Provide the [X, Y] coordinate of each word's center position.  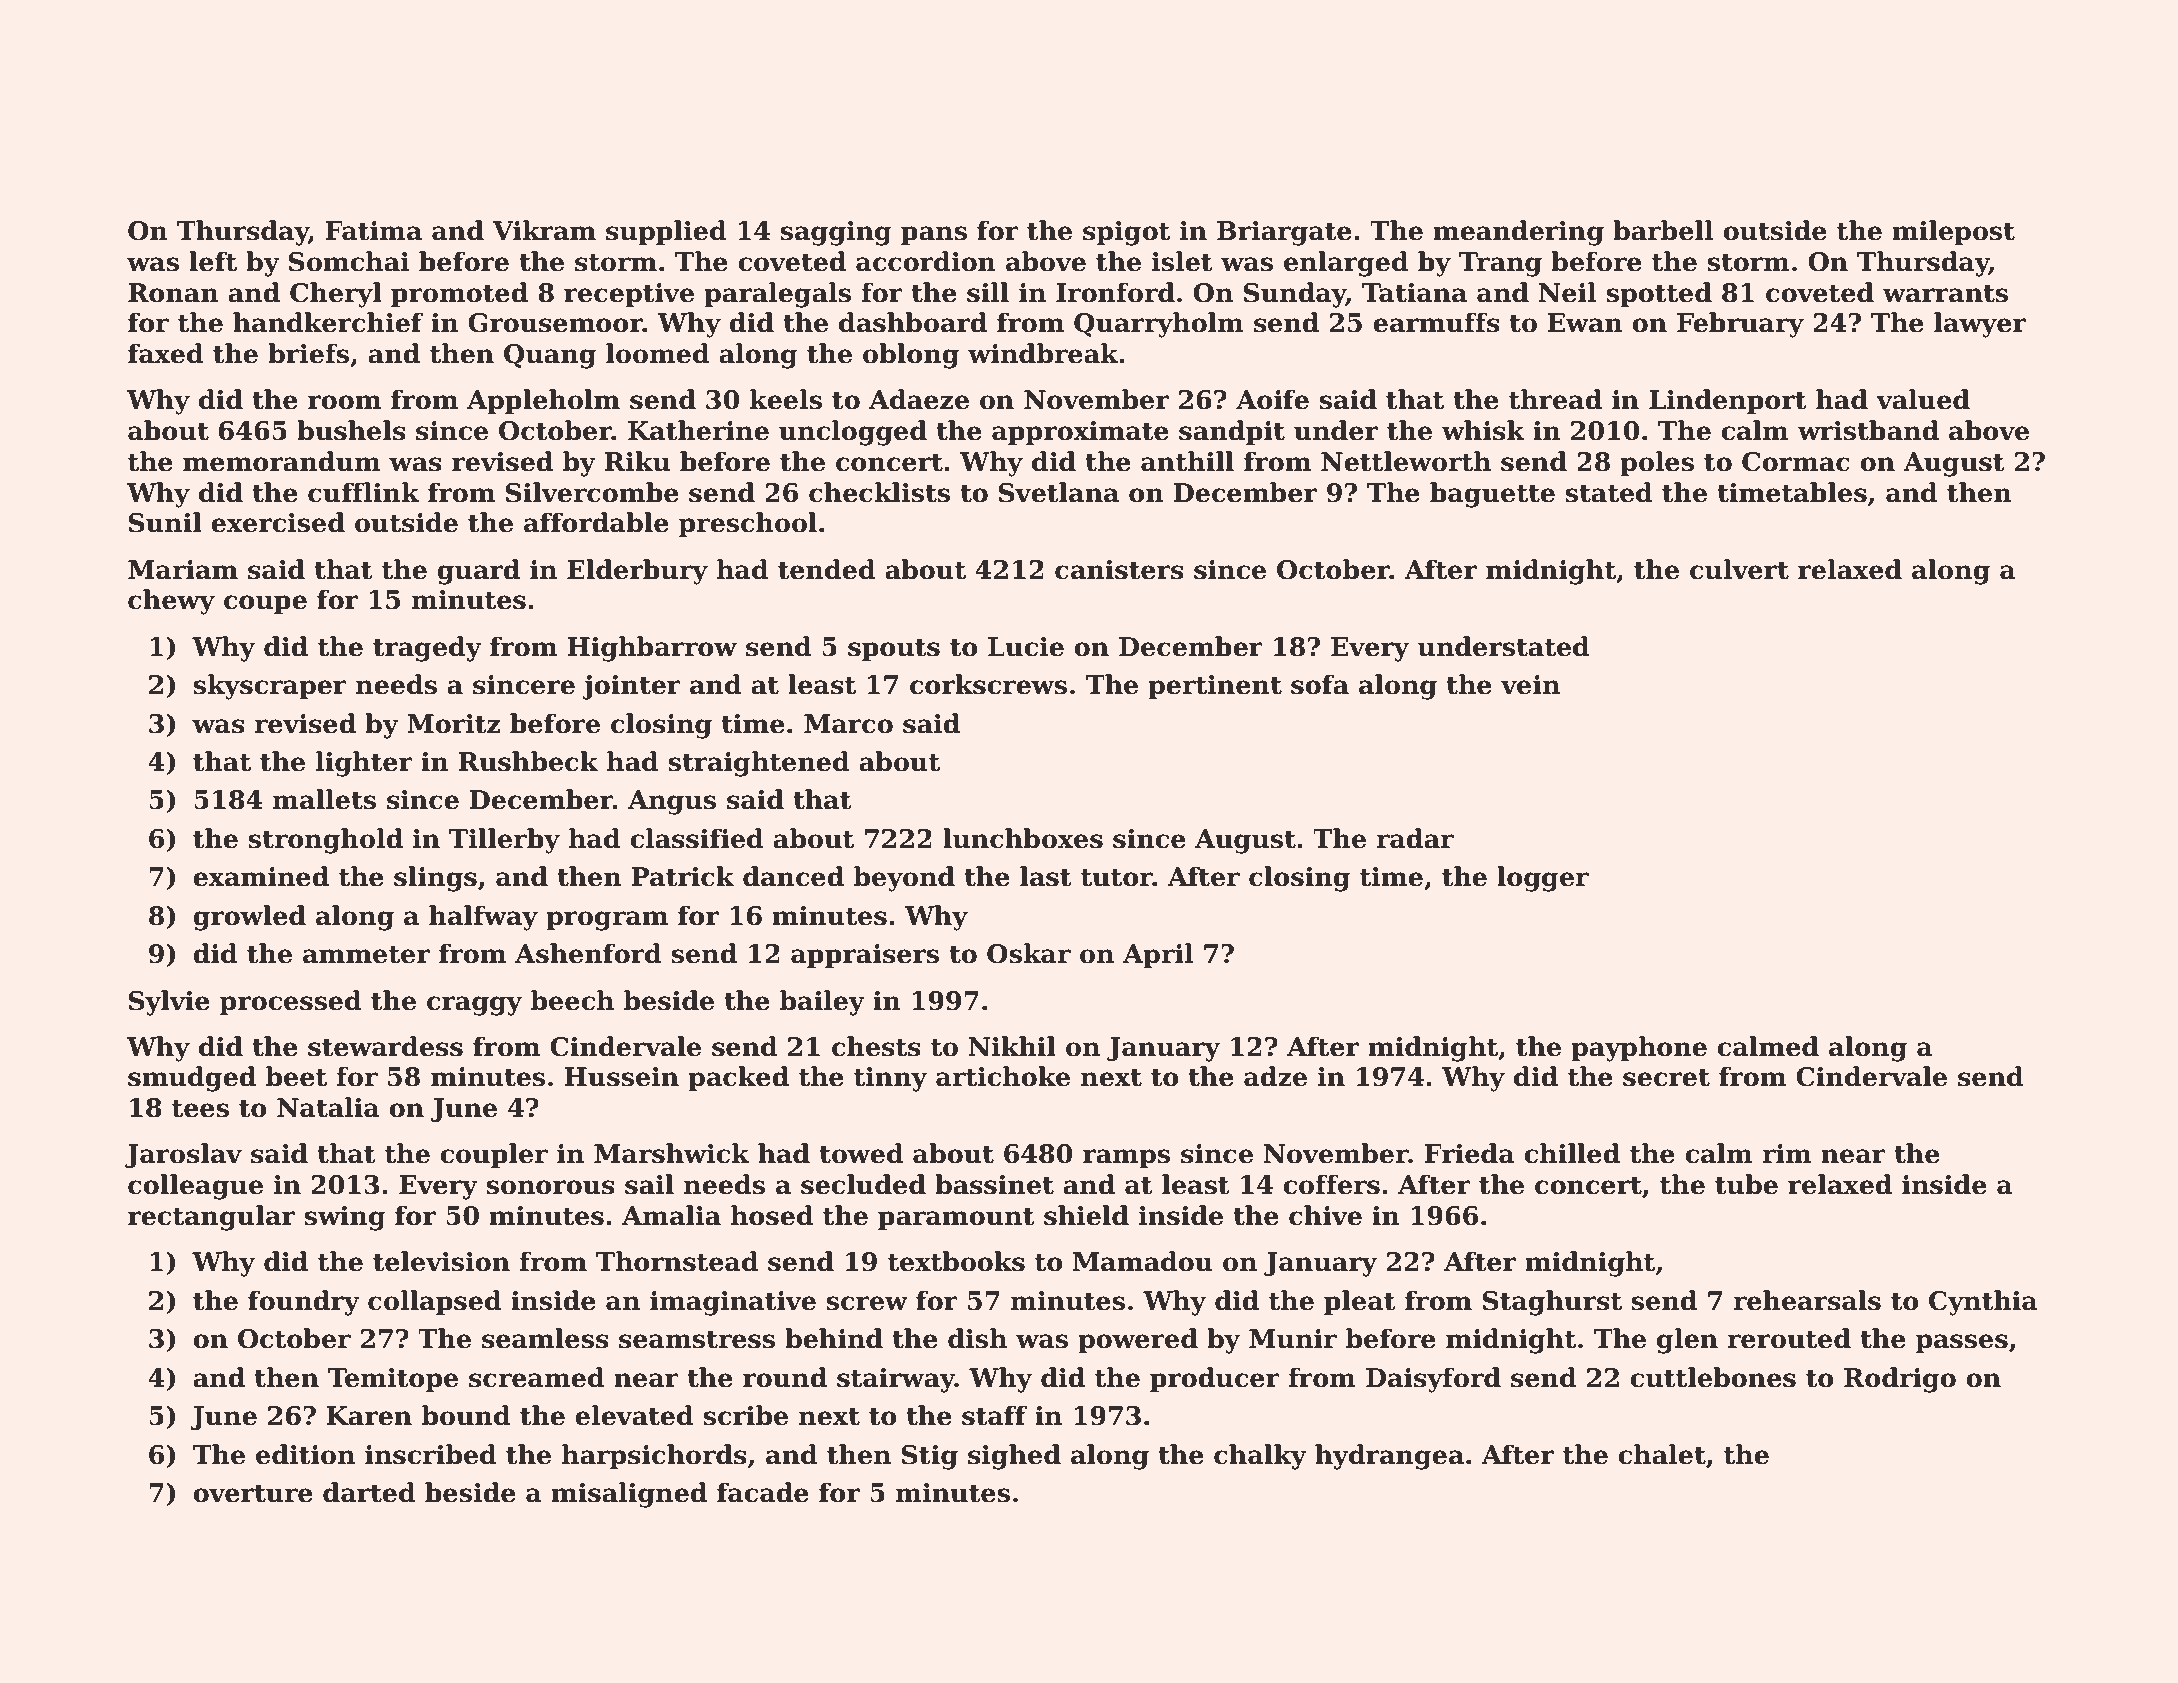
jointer [631, 687]
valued [1923, 399]
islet [1182, 261]
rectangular [211, 1218]
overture [253, 1494]
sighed [1014, 1457]
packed [738, 1078]
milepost [1953, 232]
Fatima [374, 231]
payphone [1639, 1049]
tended [827, 569]
